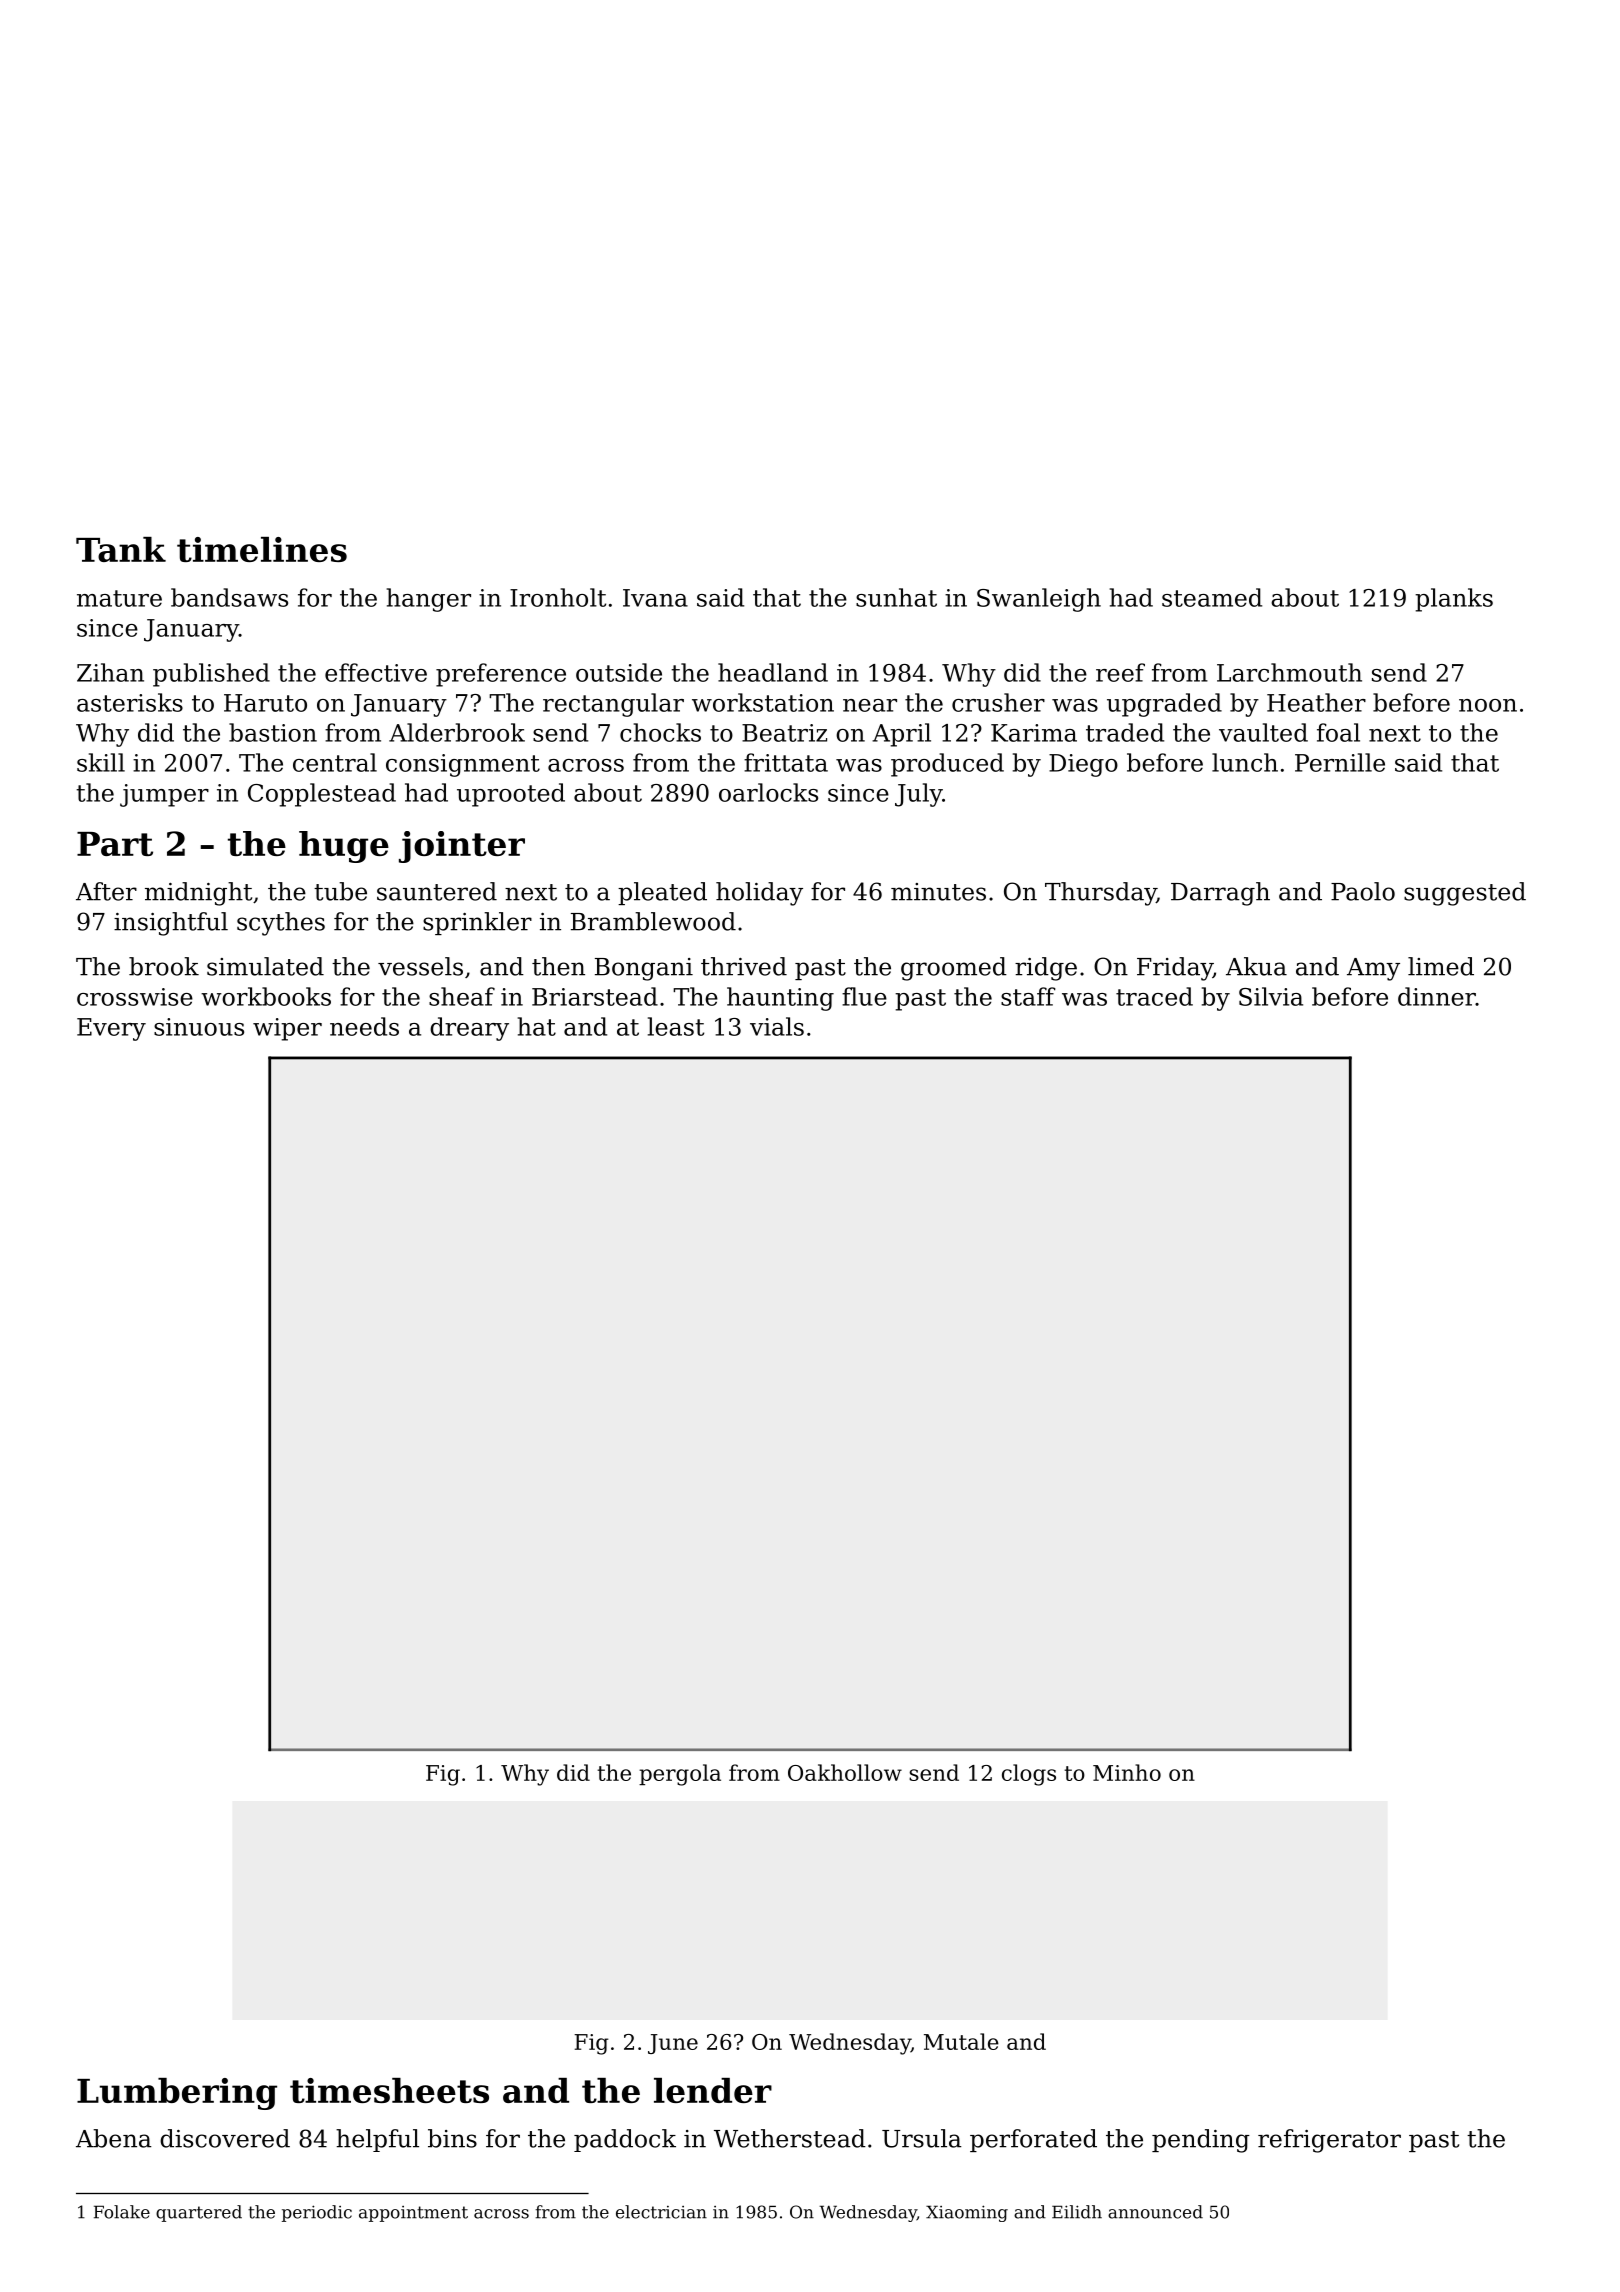 This image has height=2292, width=1620. What do you see at coordinates (265, 703) in the image?
I see `Haruto` at bounding box center [265, 703].
